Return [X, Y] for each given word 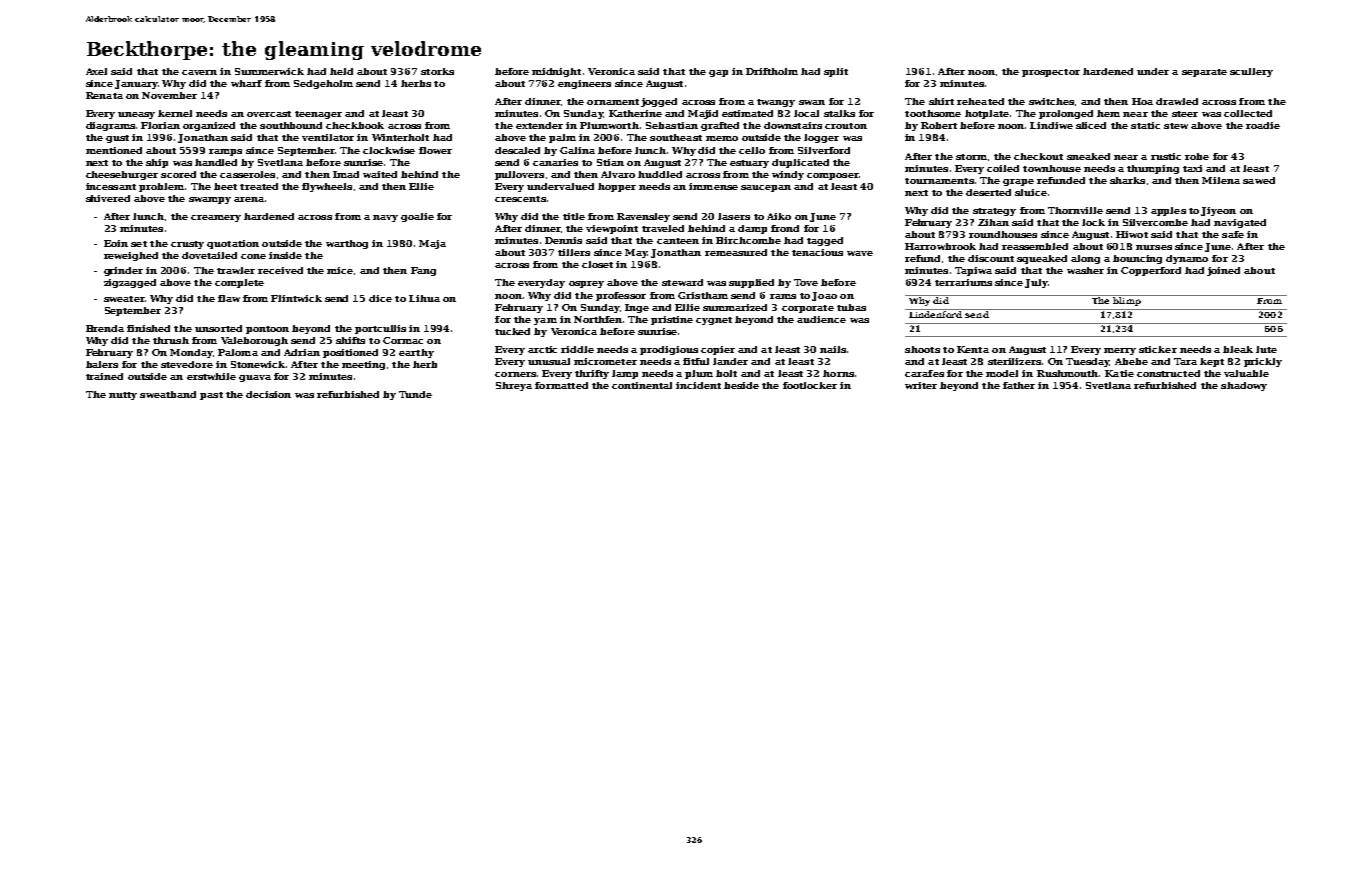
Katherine [635, 113]
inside [285, 255]
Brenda [105, 328]
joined [1223, 271]
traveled [663, 228]
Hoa [1142, 101]
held [341, 71]
